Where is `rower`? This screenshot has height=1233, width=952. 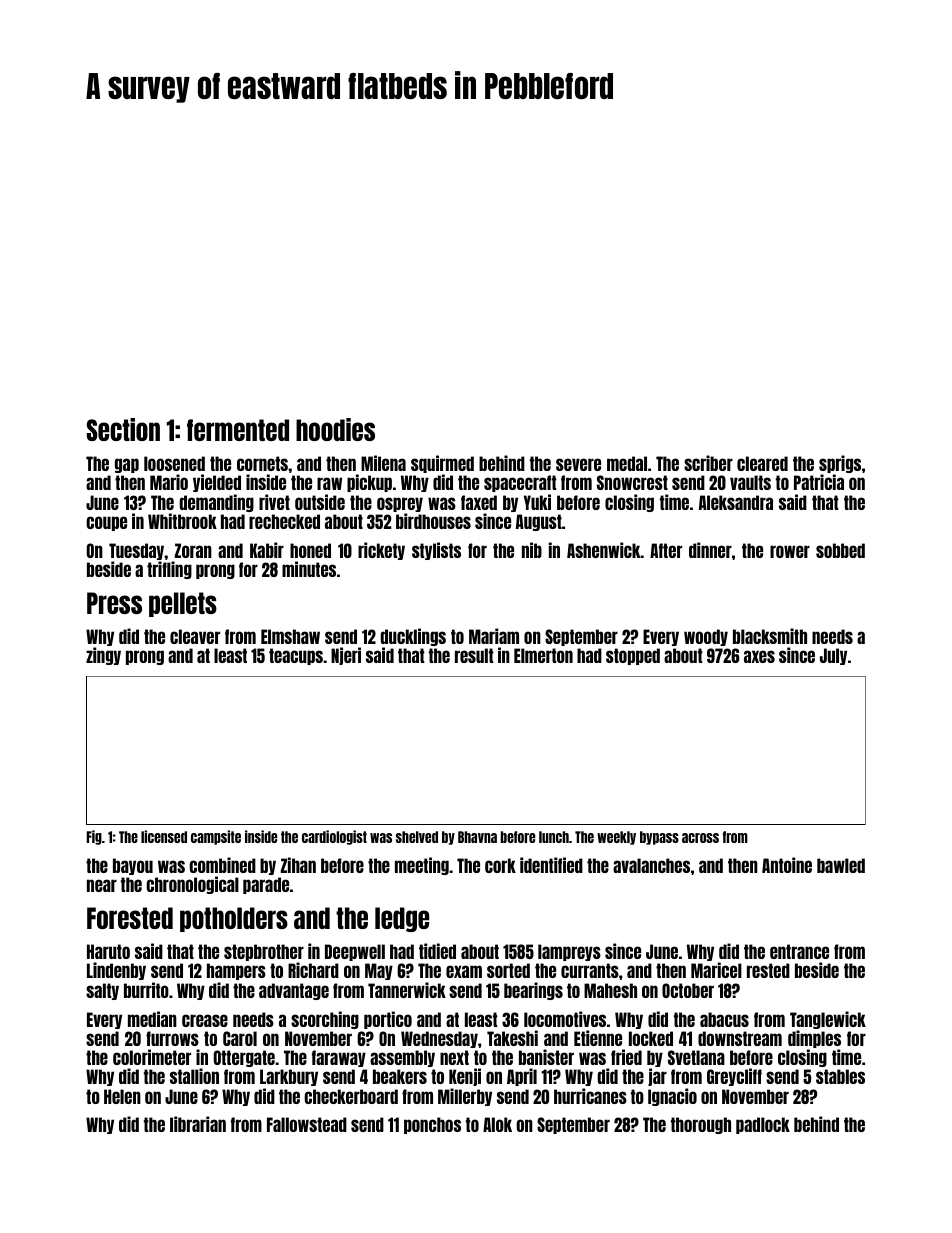
rower is located at coordinates (790, 551).
